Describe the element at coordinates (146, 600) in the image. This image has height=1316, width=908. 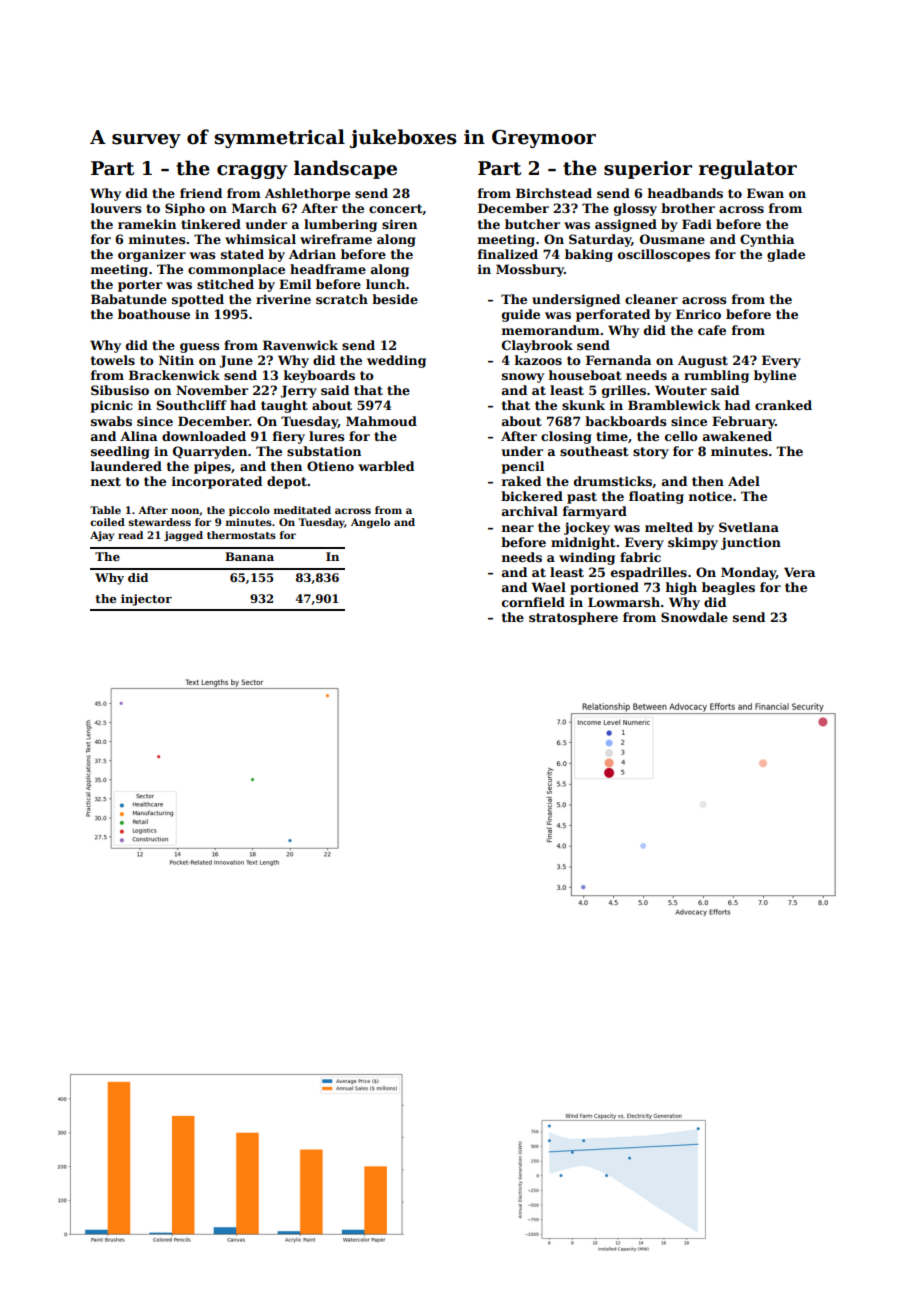
I see `injector` at that location.
